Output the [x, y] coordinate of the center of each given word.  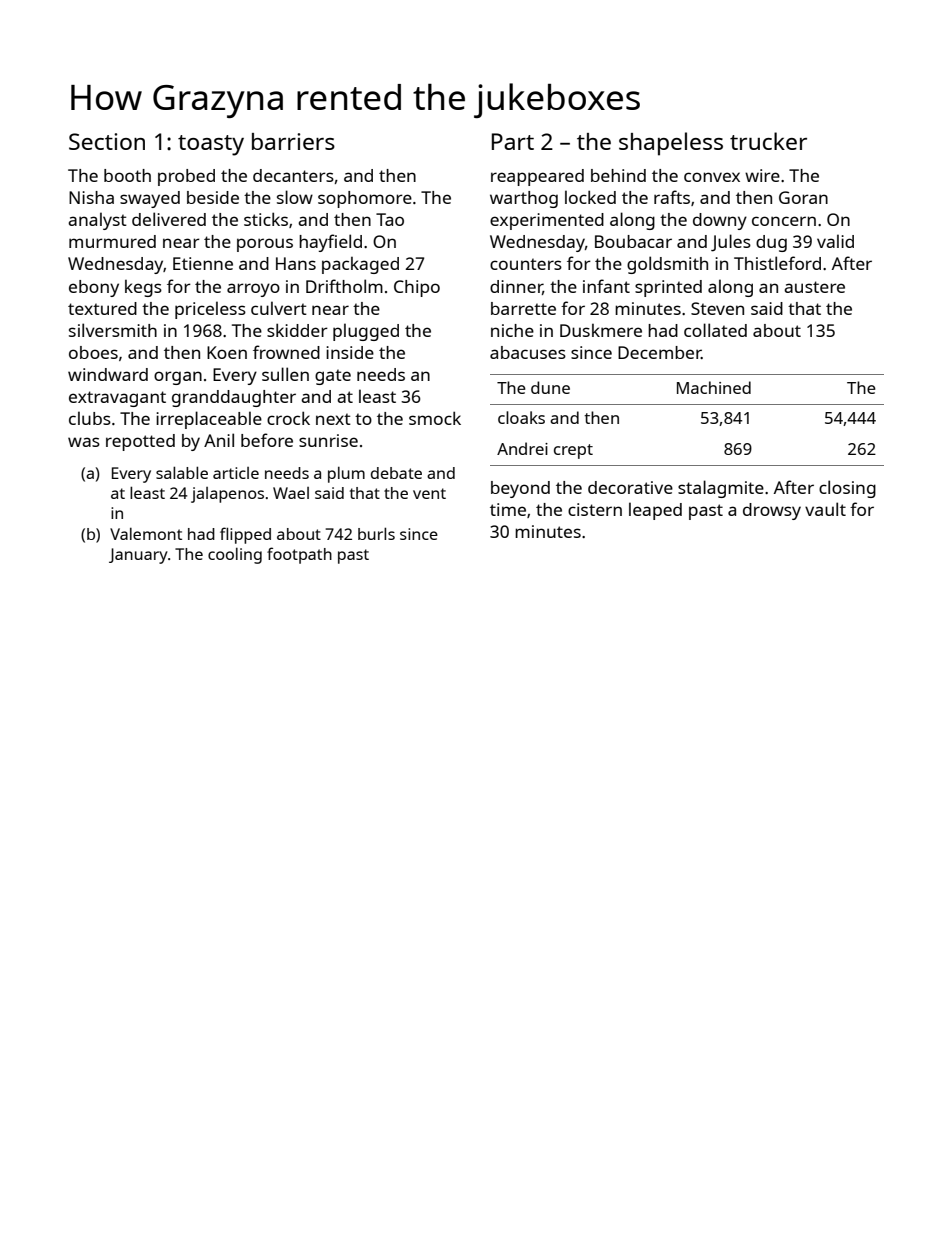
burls [376, 533]
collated [715, 330]
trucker [768, 141]
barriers [293, 141]
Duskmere [601, 330]
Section [107, 141]
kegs [143, 288]
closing [847, 489]
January [138, 556]
